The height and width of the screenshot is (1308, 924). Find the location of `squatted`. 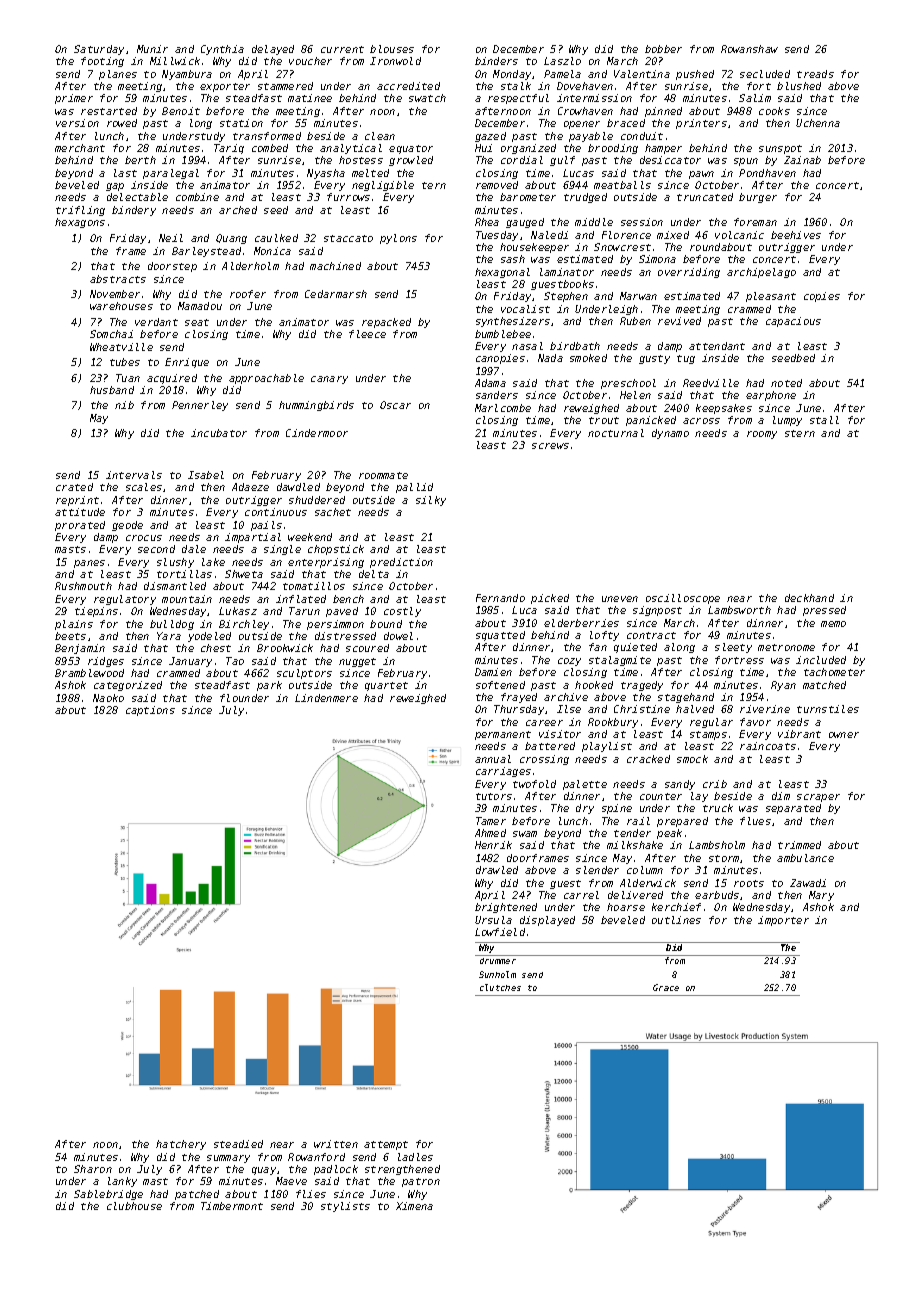

squatted is located at coordinates (500, 636).
